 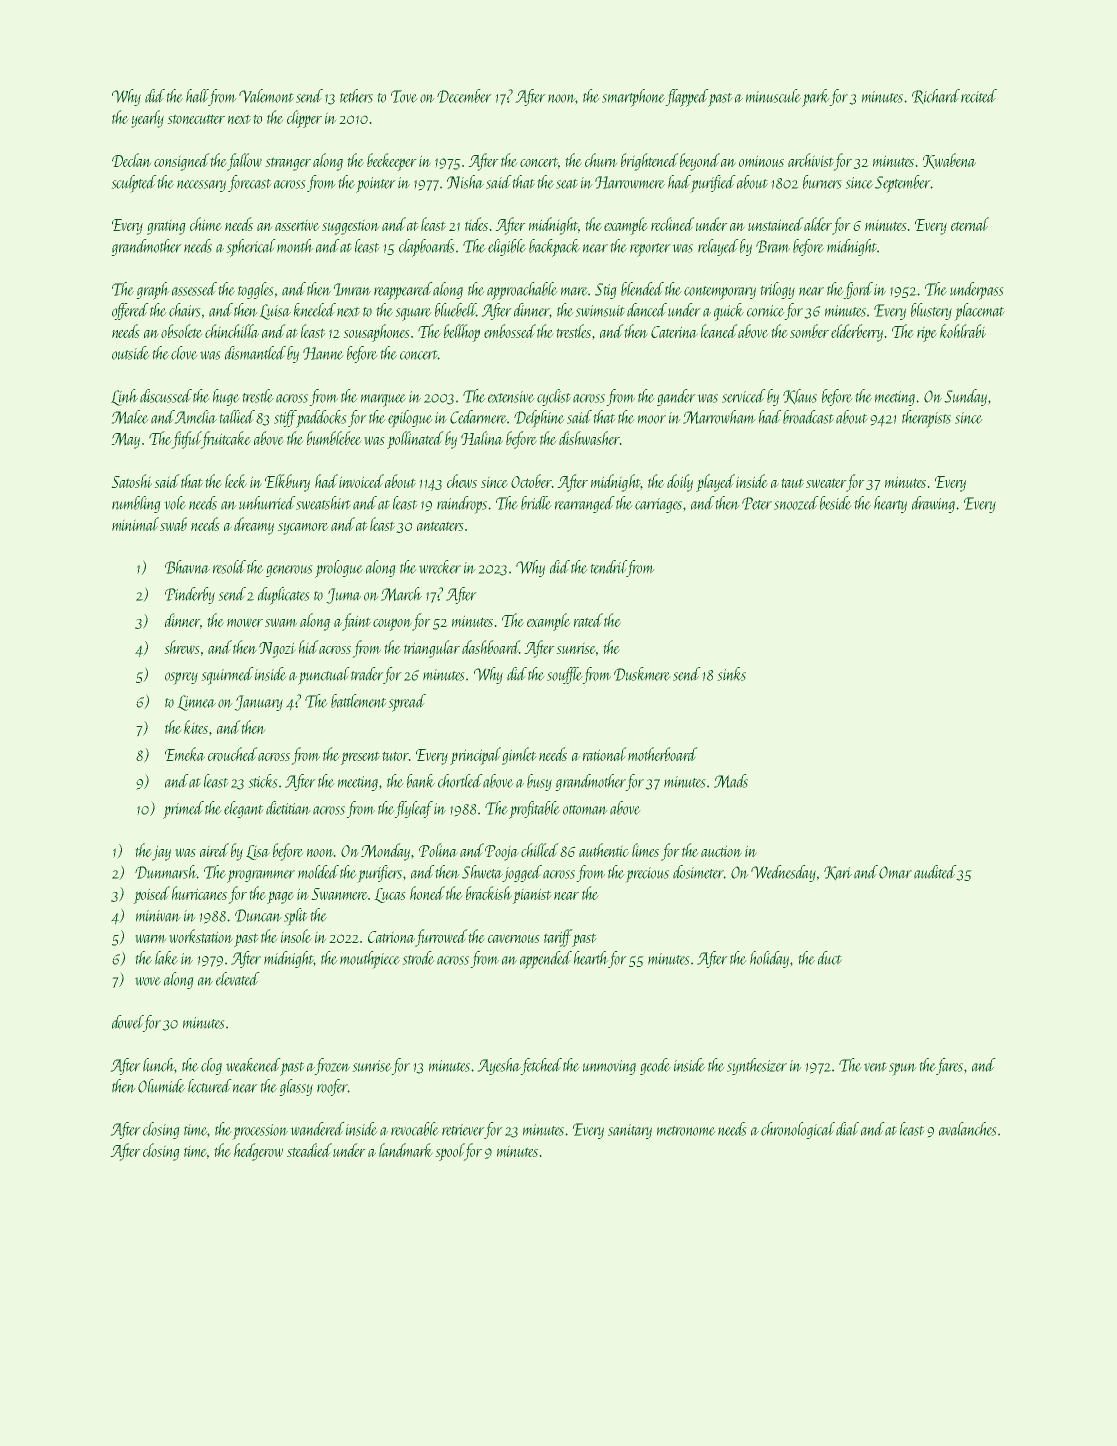 I want to click on hedgerow, so click(x=258, y=1152).
